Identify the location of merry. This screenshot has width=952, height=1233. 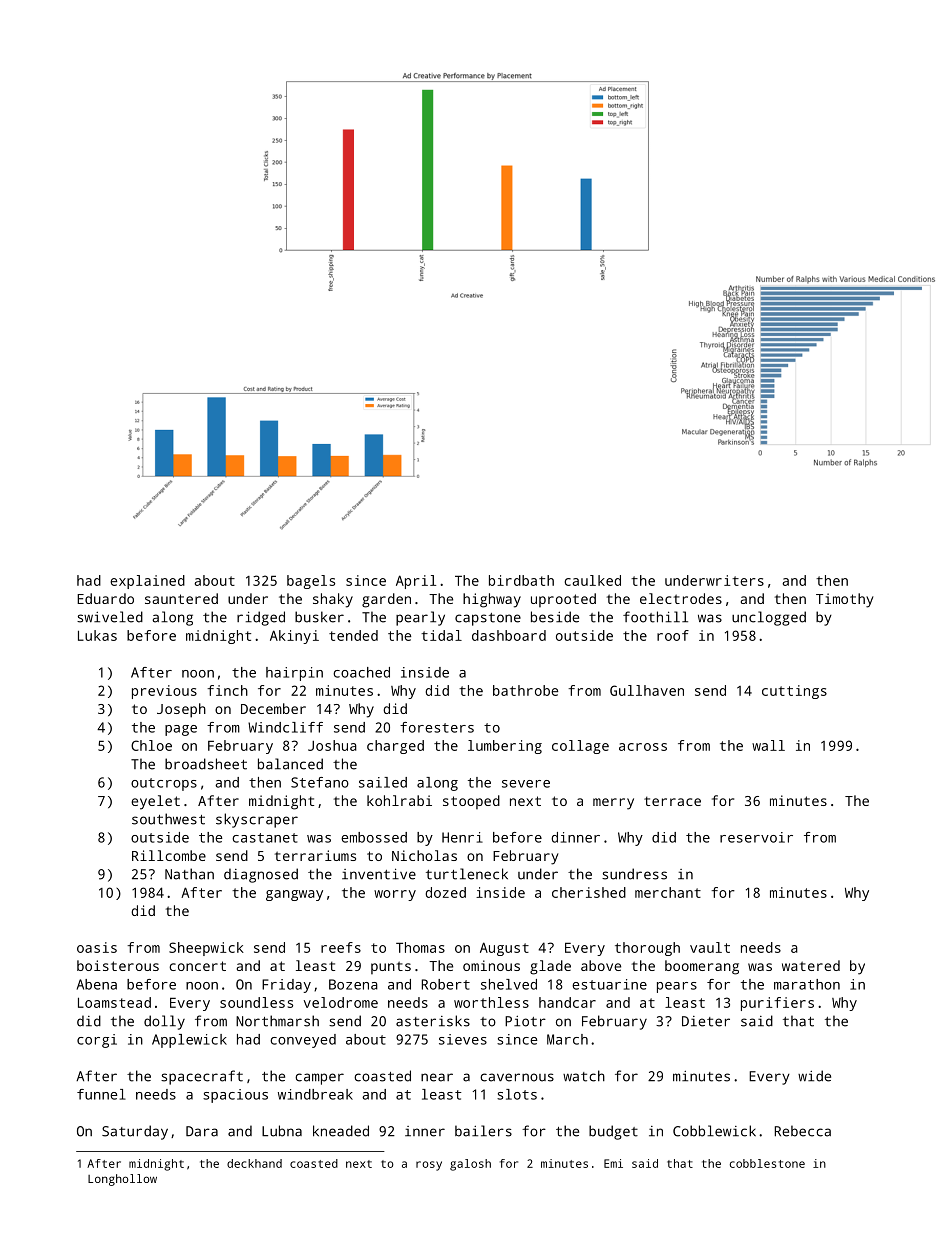
(613, 804).
